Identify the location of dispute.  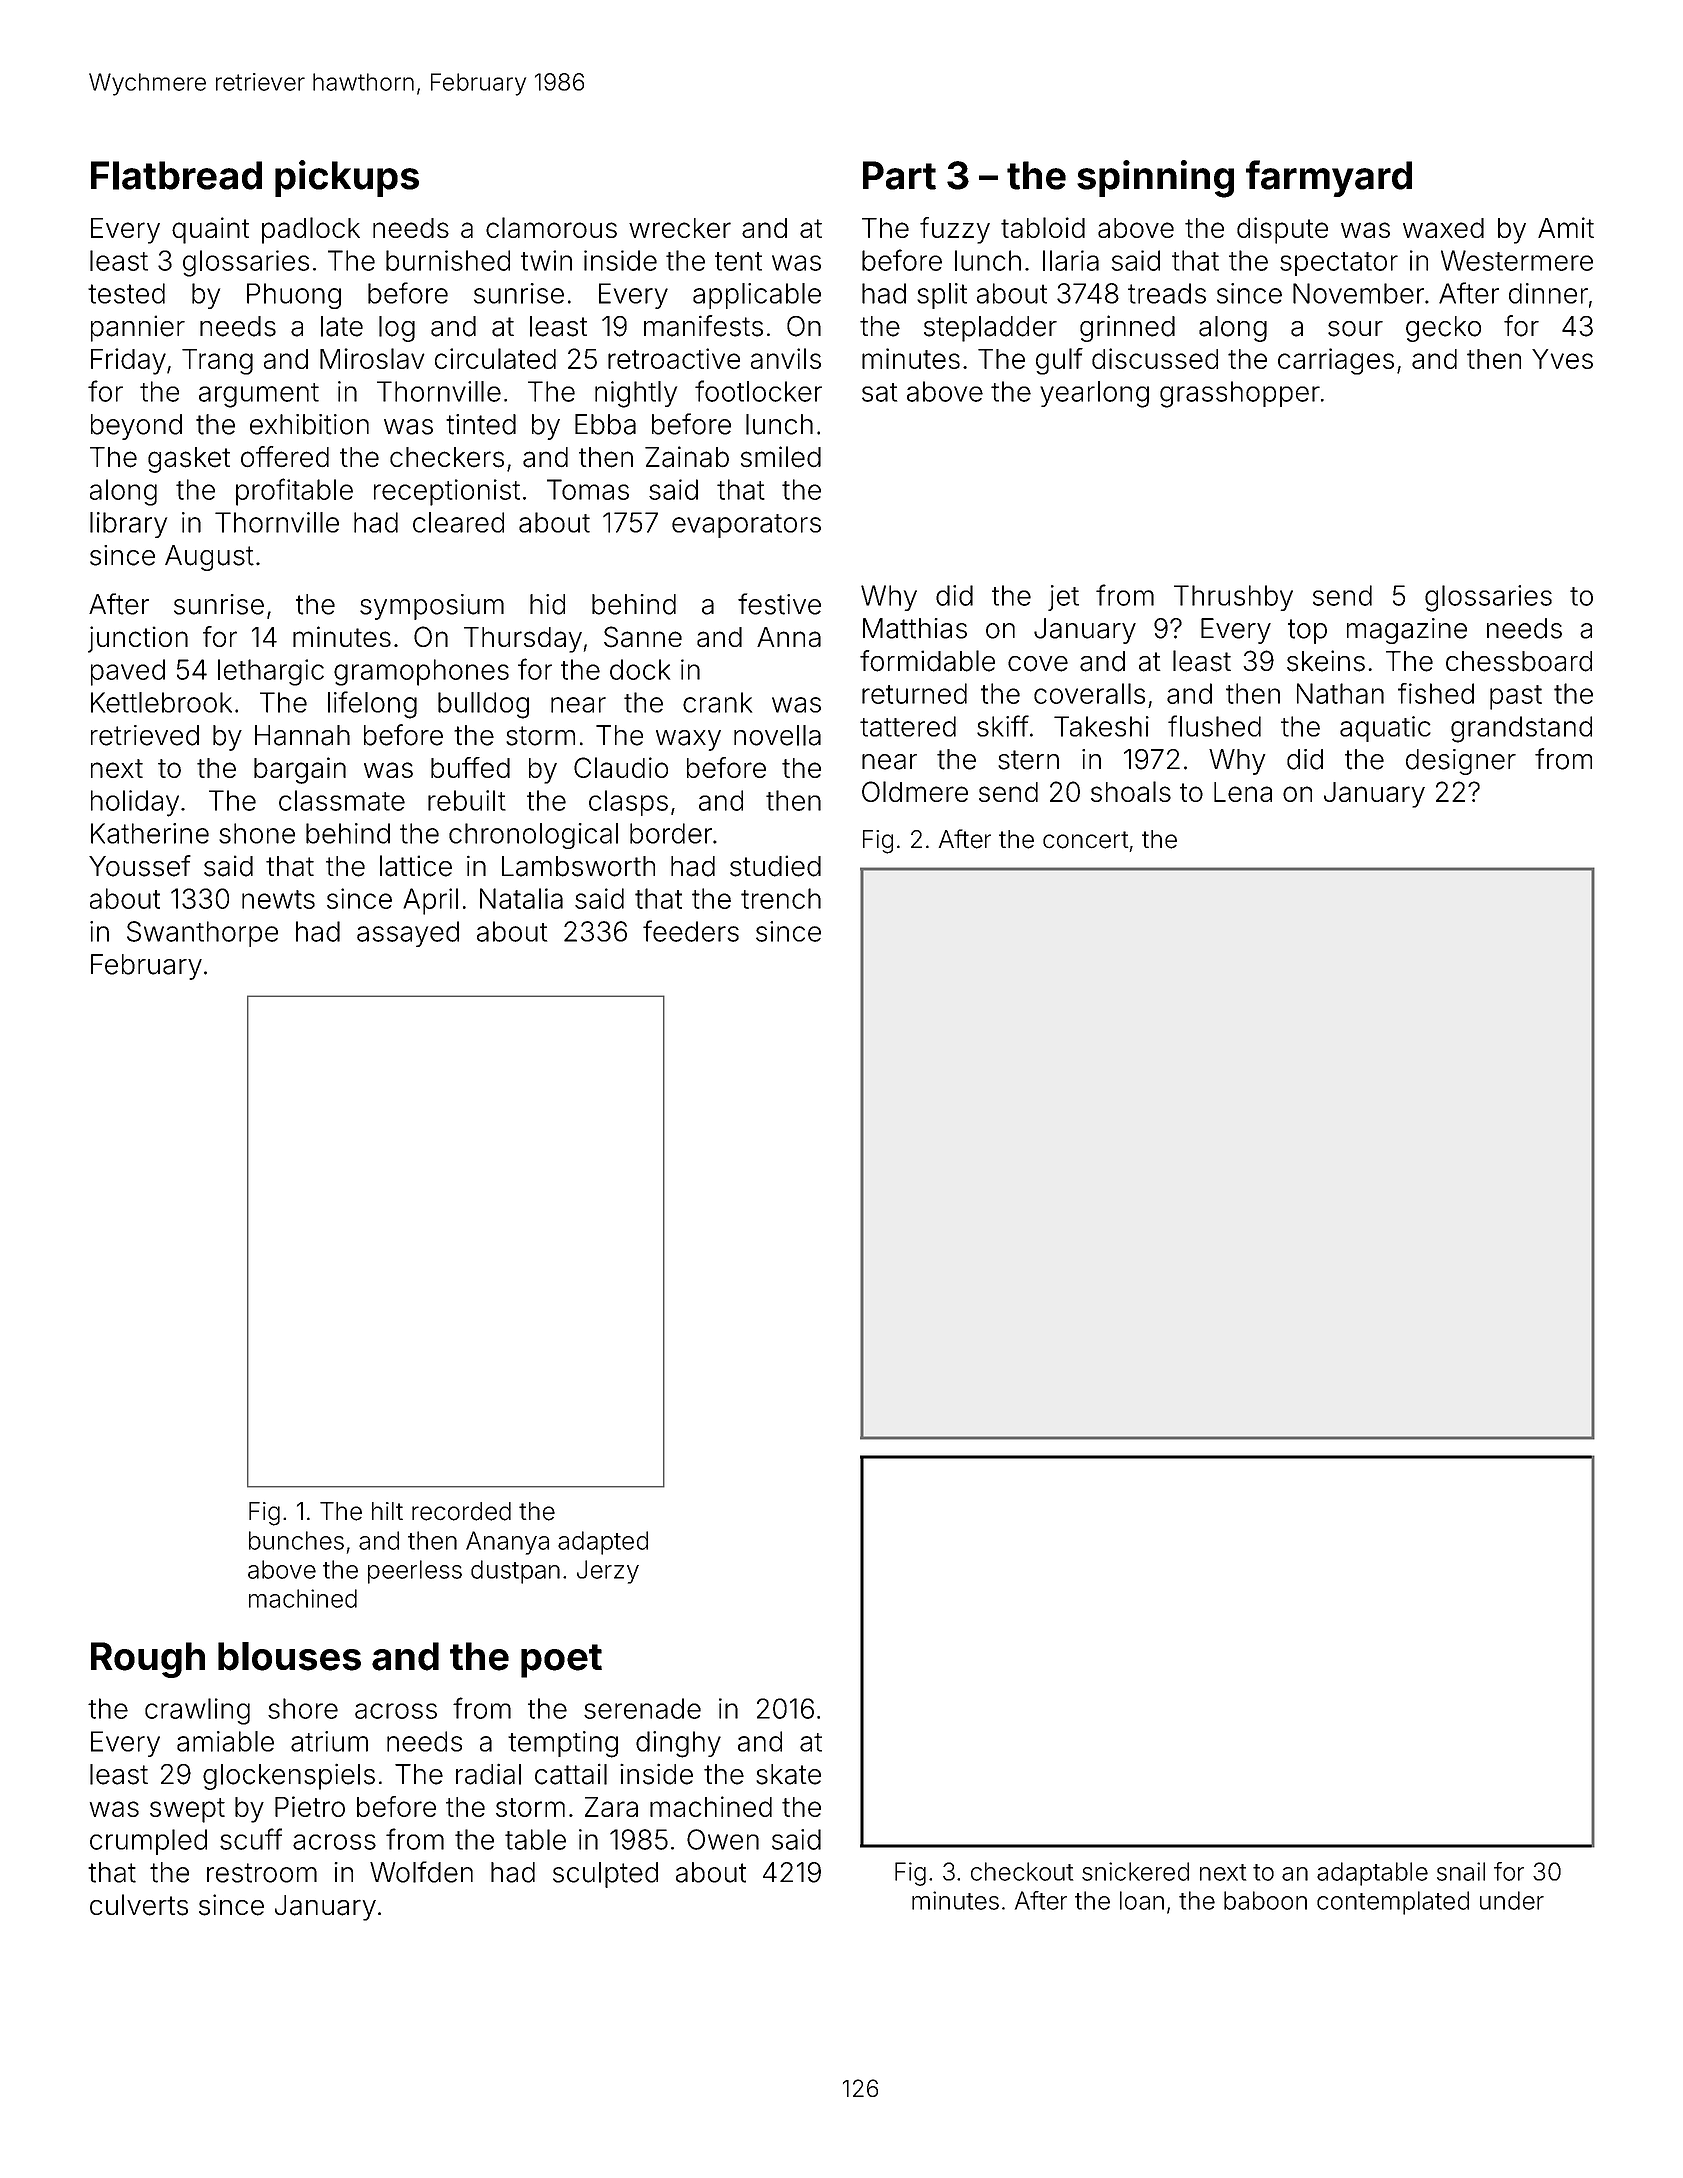
(1282, 230).
